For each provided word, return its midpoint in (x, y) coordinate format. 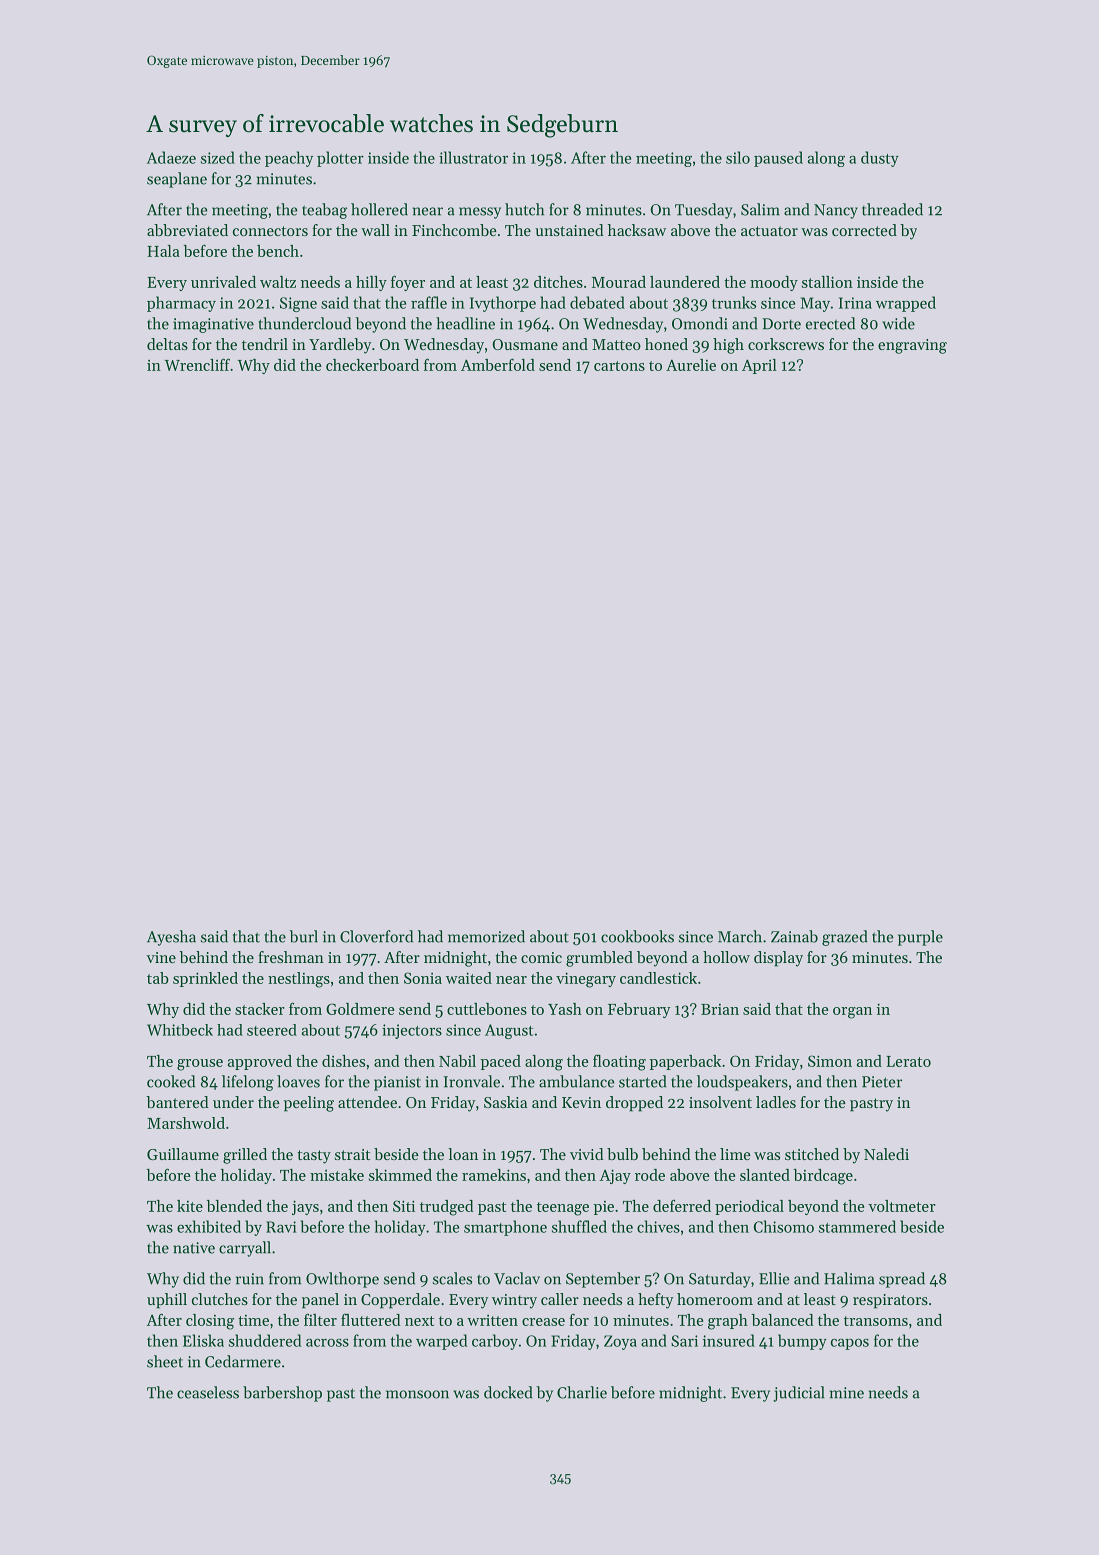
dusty (880, 159)
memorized (486, 936)
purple (920, 938)
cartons (619, 366)
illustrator (473, 157)
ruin (250, 1279)
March (740, 936)
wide (898, 323)
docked (508, 1392)
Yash (565, 1009)
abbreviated (187, 230)
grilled (245, 1156)
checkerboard (372, 365)
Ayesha (171, 938)
